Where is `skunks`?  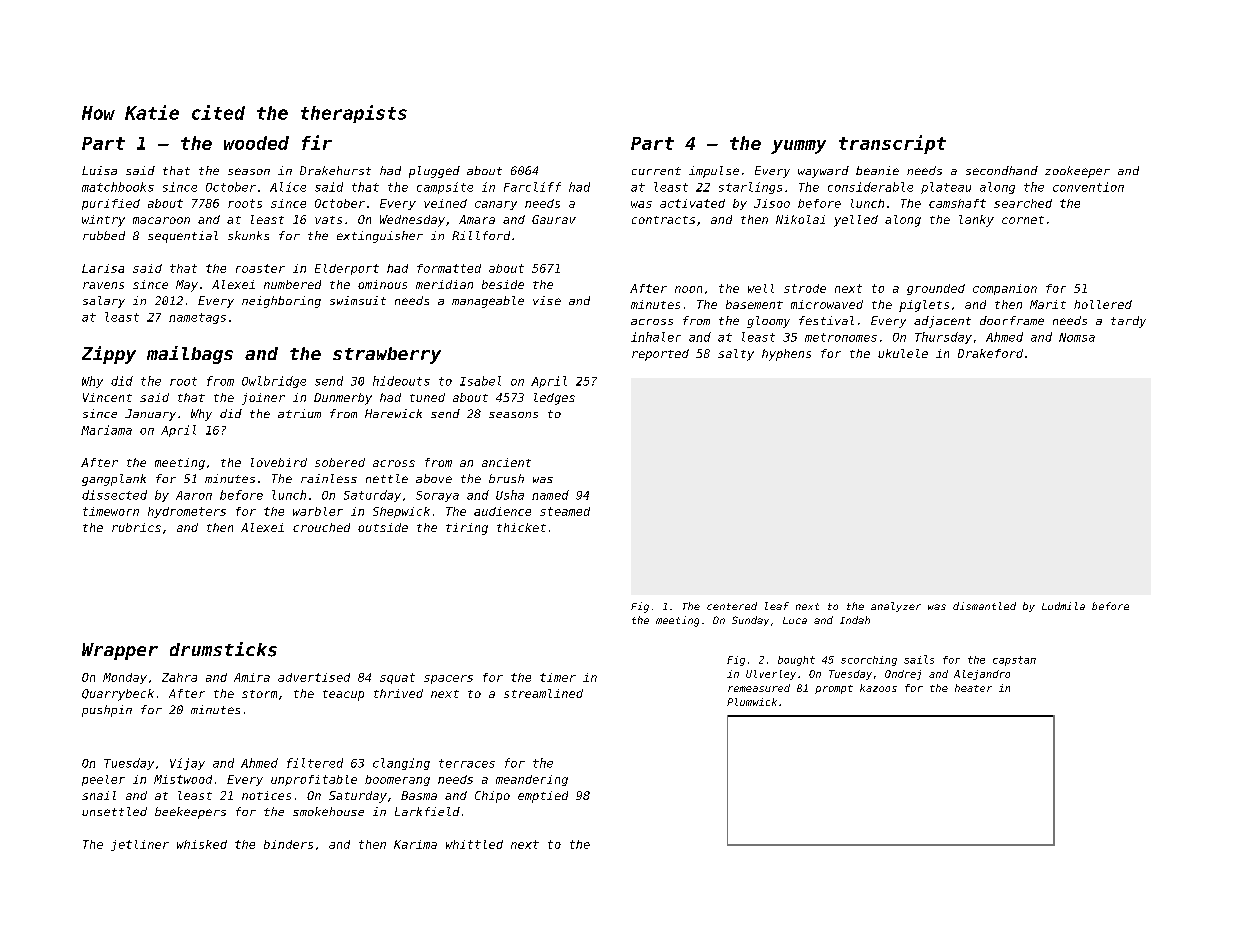
skunks is located at coordinates (248, 235).
